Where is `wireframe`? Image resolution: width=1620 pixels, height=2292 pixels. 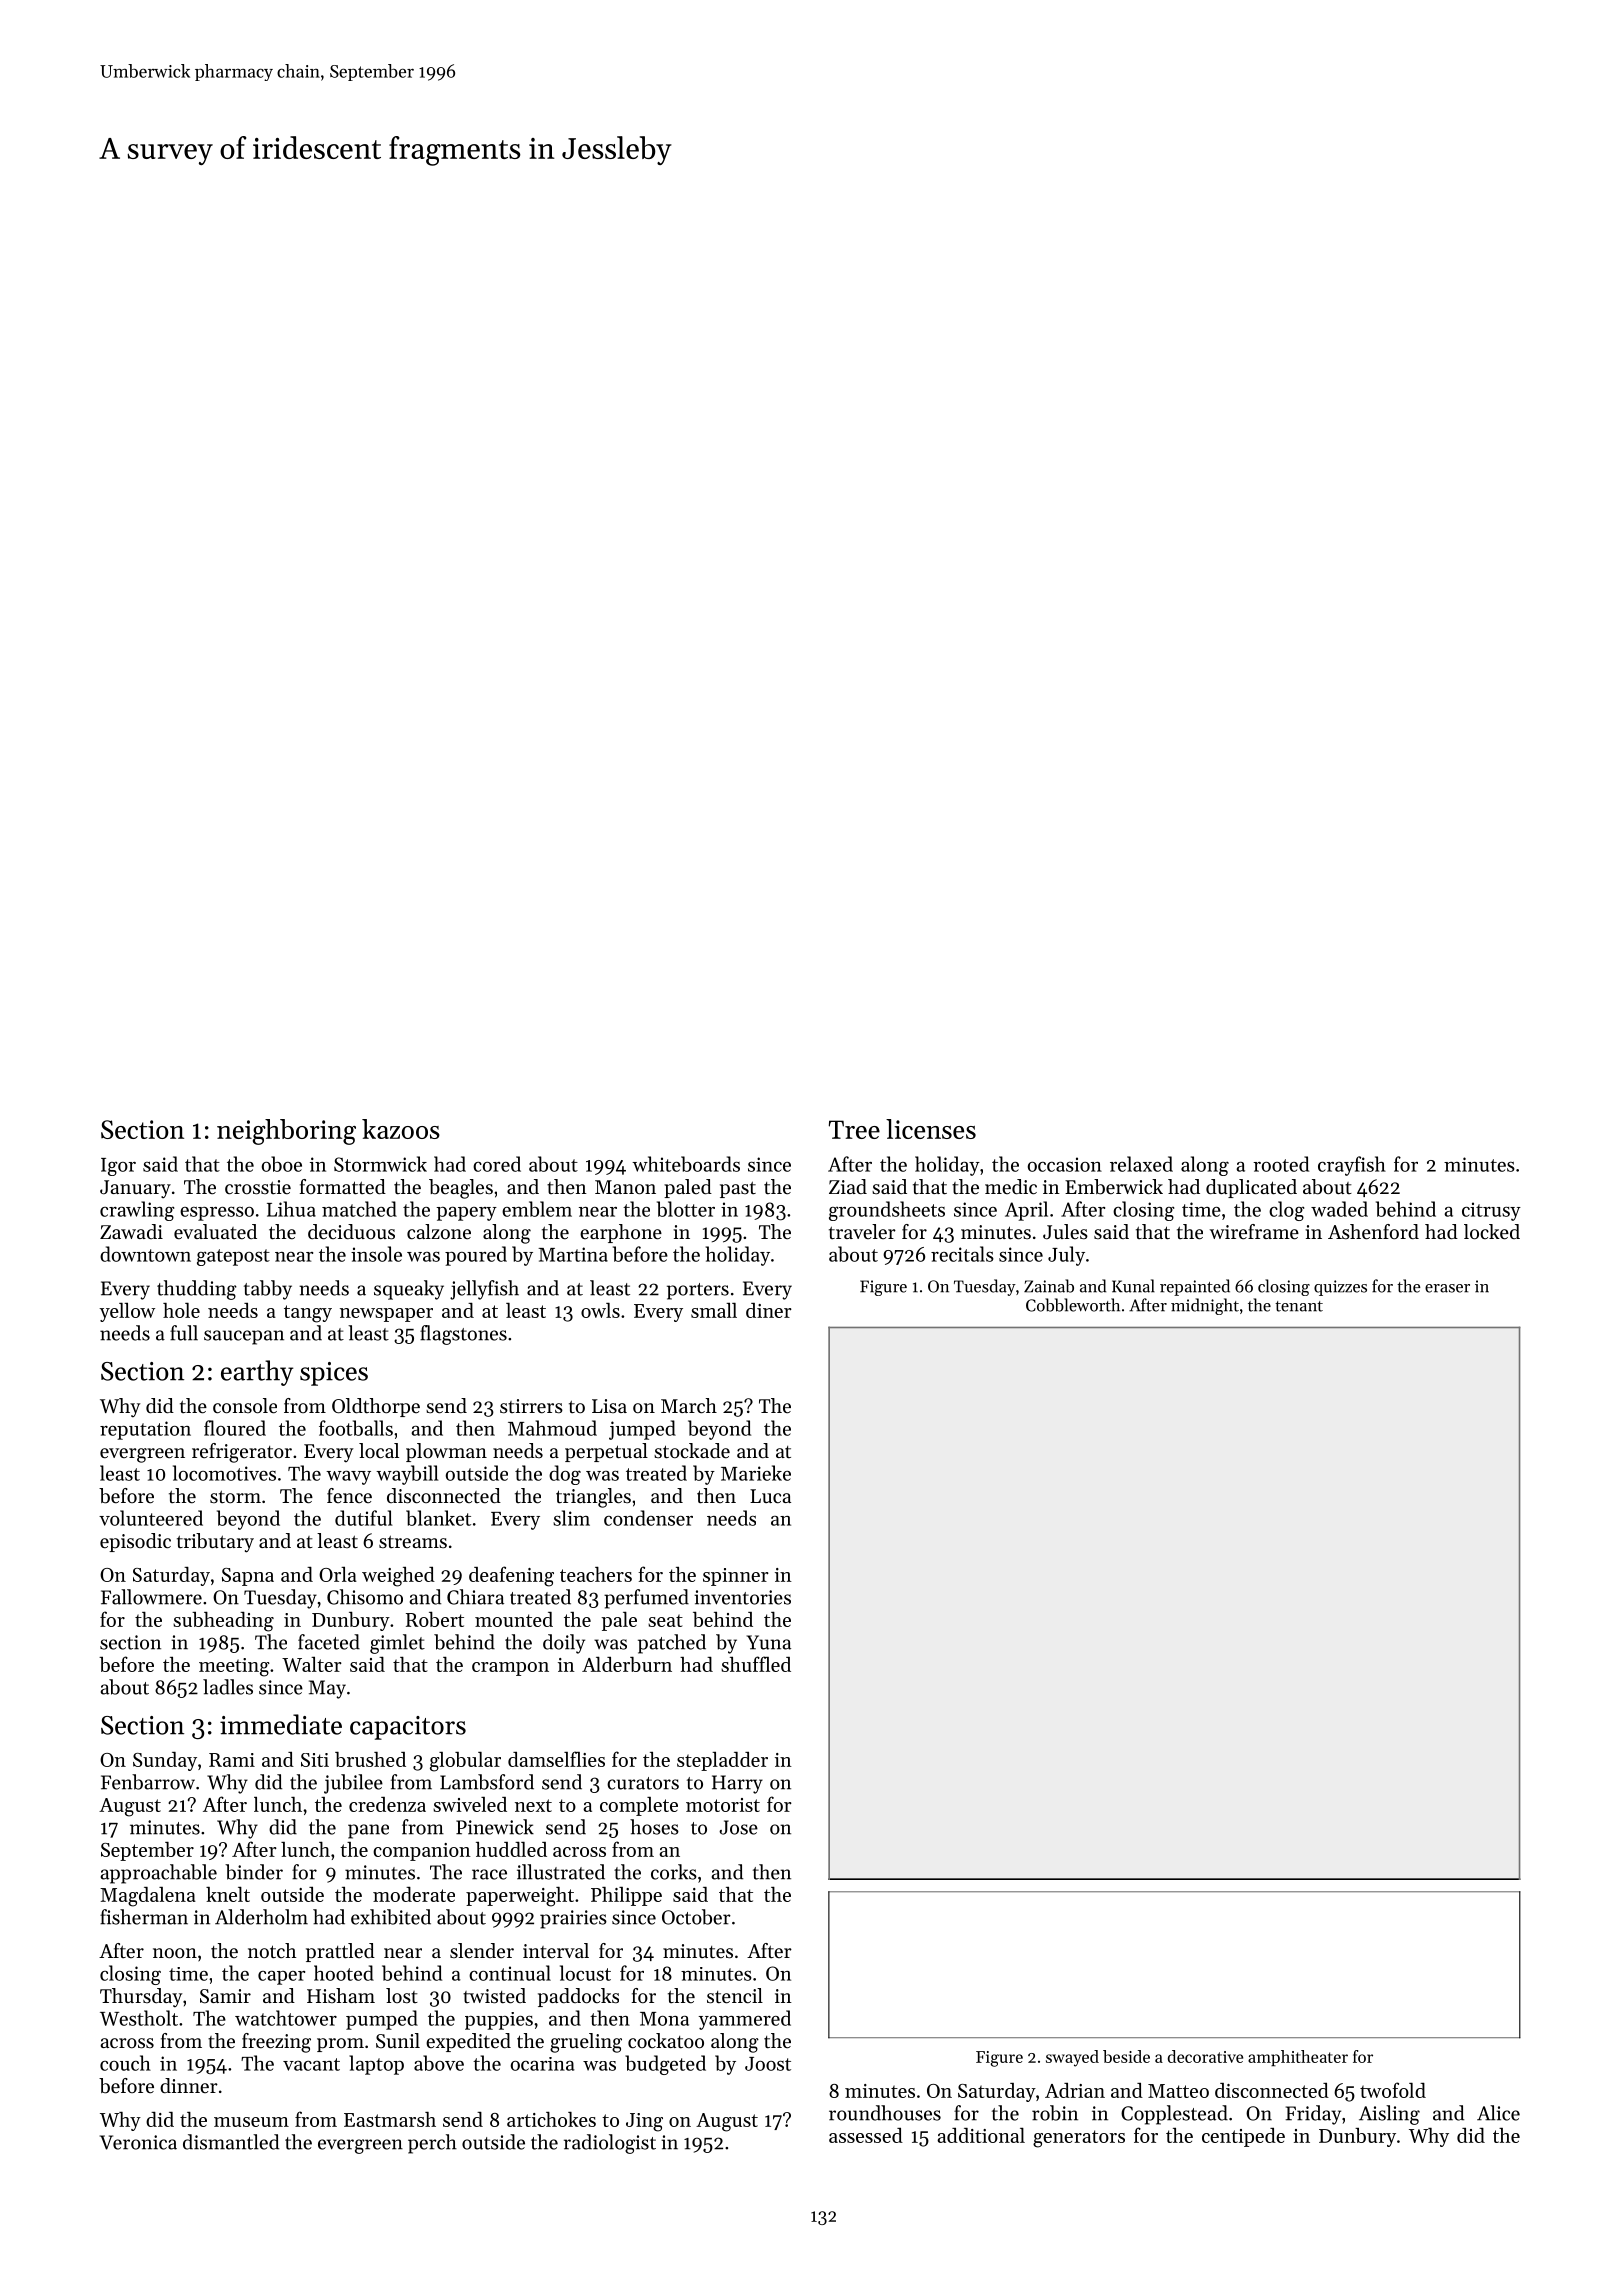
wireframe is located at coordinates (1254, 1232).
